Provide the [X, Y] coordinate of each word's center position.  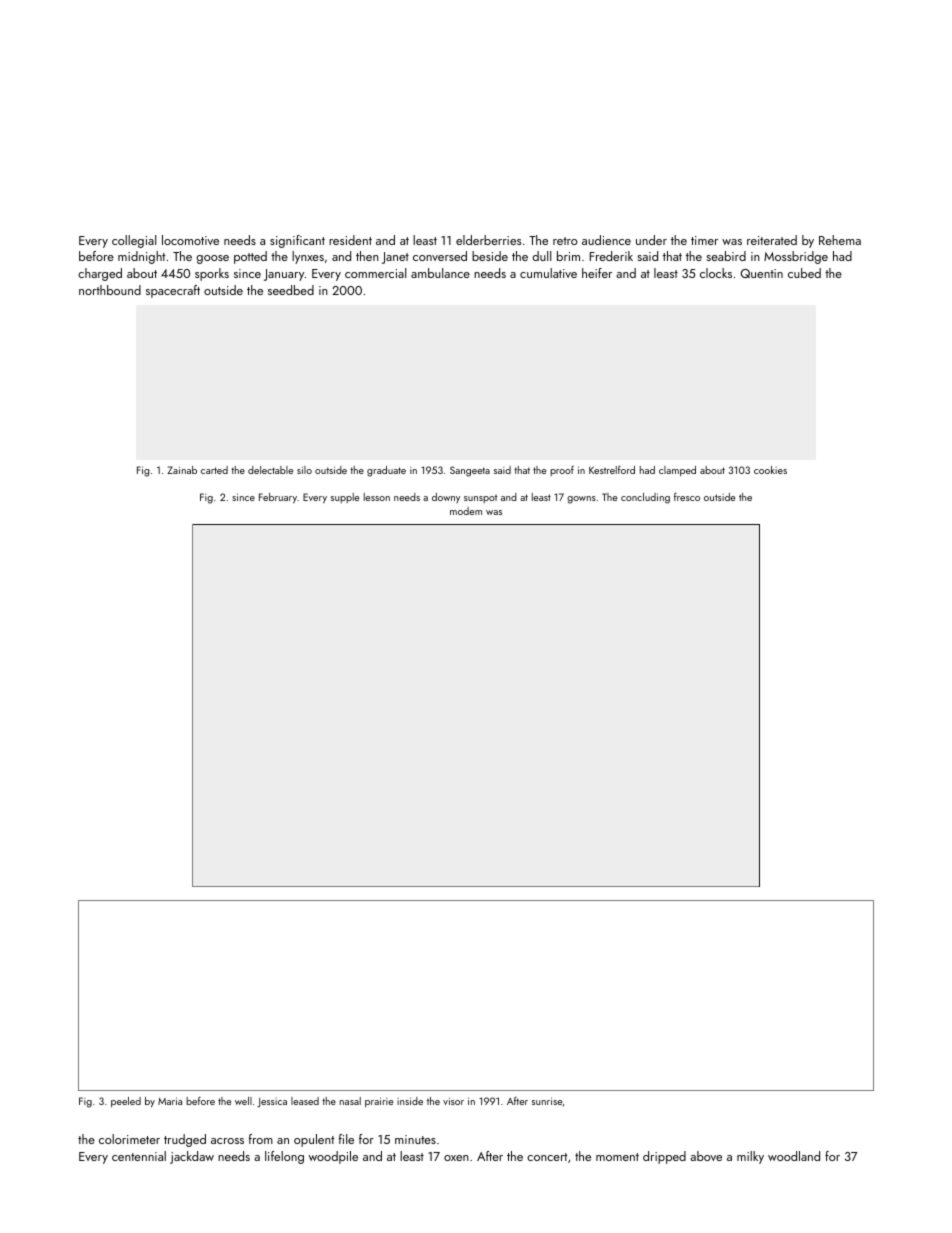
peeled [126, 1102]
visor [453, 1101]
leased [305, 1101]
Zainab [182, 470]
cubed [804, 273]
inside [410, 1101]
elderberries [488, 240]
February [278, 498]
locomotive [190, 240]
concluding [645, 498]
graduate [386, 471]
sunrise [547, 1101]
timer [704, 240]
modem [466, 511]
